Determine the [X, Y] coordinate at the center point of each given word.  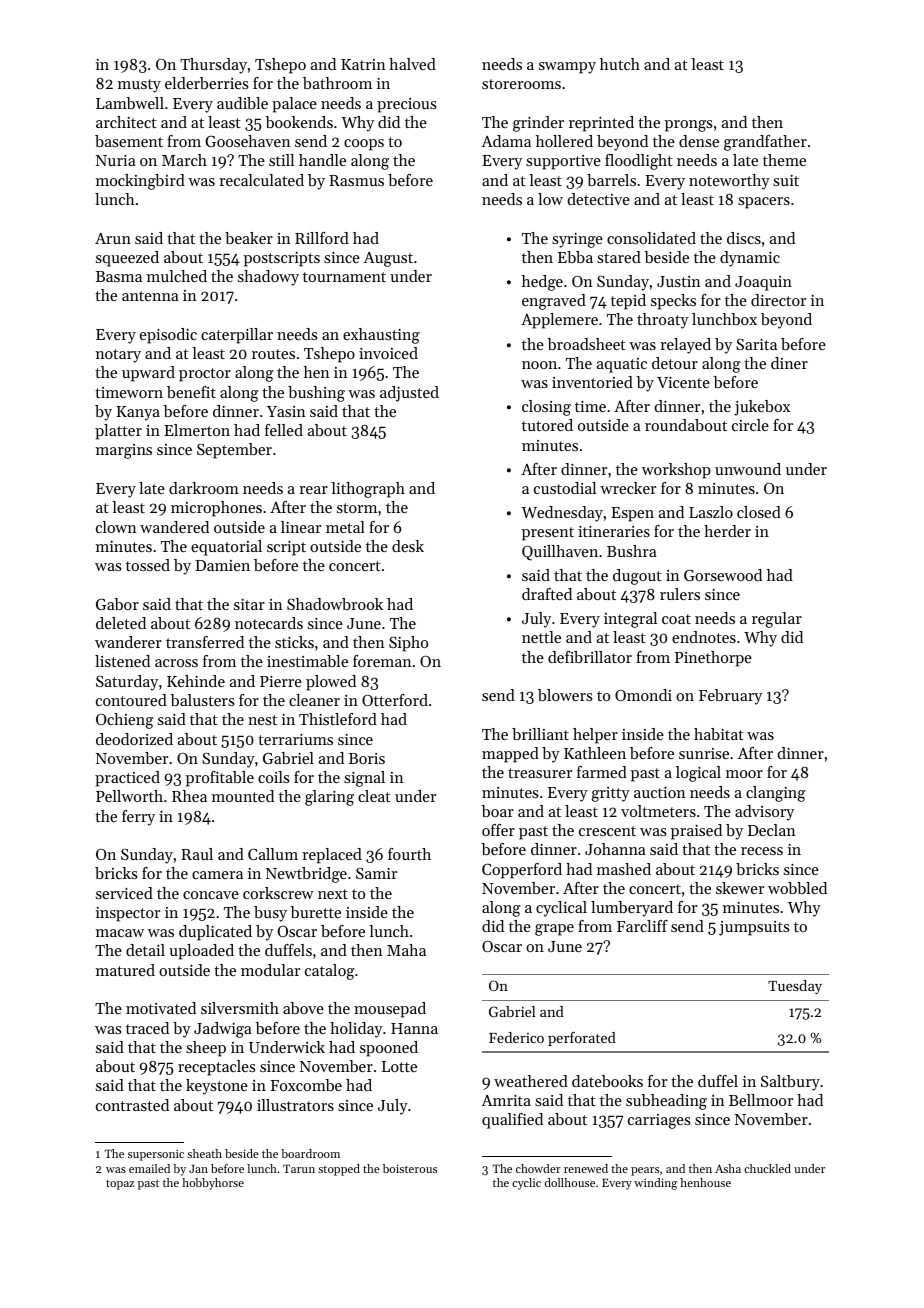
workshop [676, 471]
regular [777, 620]
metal [345, 527]
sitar [249, 604]
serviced [124, 893]
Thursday [213, 66]
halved [412, 64]
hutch [620, 64]
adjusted [409, 394]
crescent [607, 831]
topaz [120, 1185]
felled [284, 430]
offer [498, 830]
